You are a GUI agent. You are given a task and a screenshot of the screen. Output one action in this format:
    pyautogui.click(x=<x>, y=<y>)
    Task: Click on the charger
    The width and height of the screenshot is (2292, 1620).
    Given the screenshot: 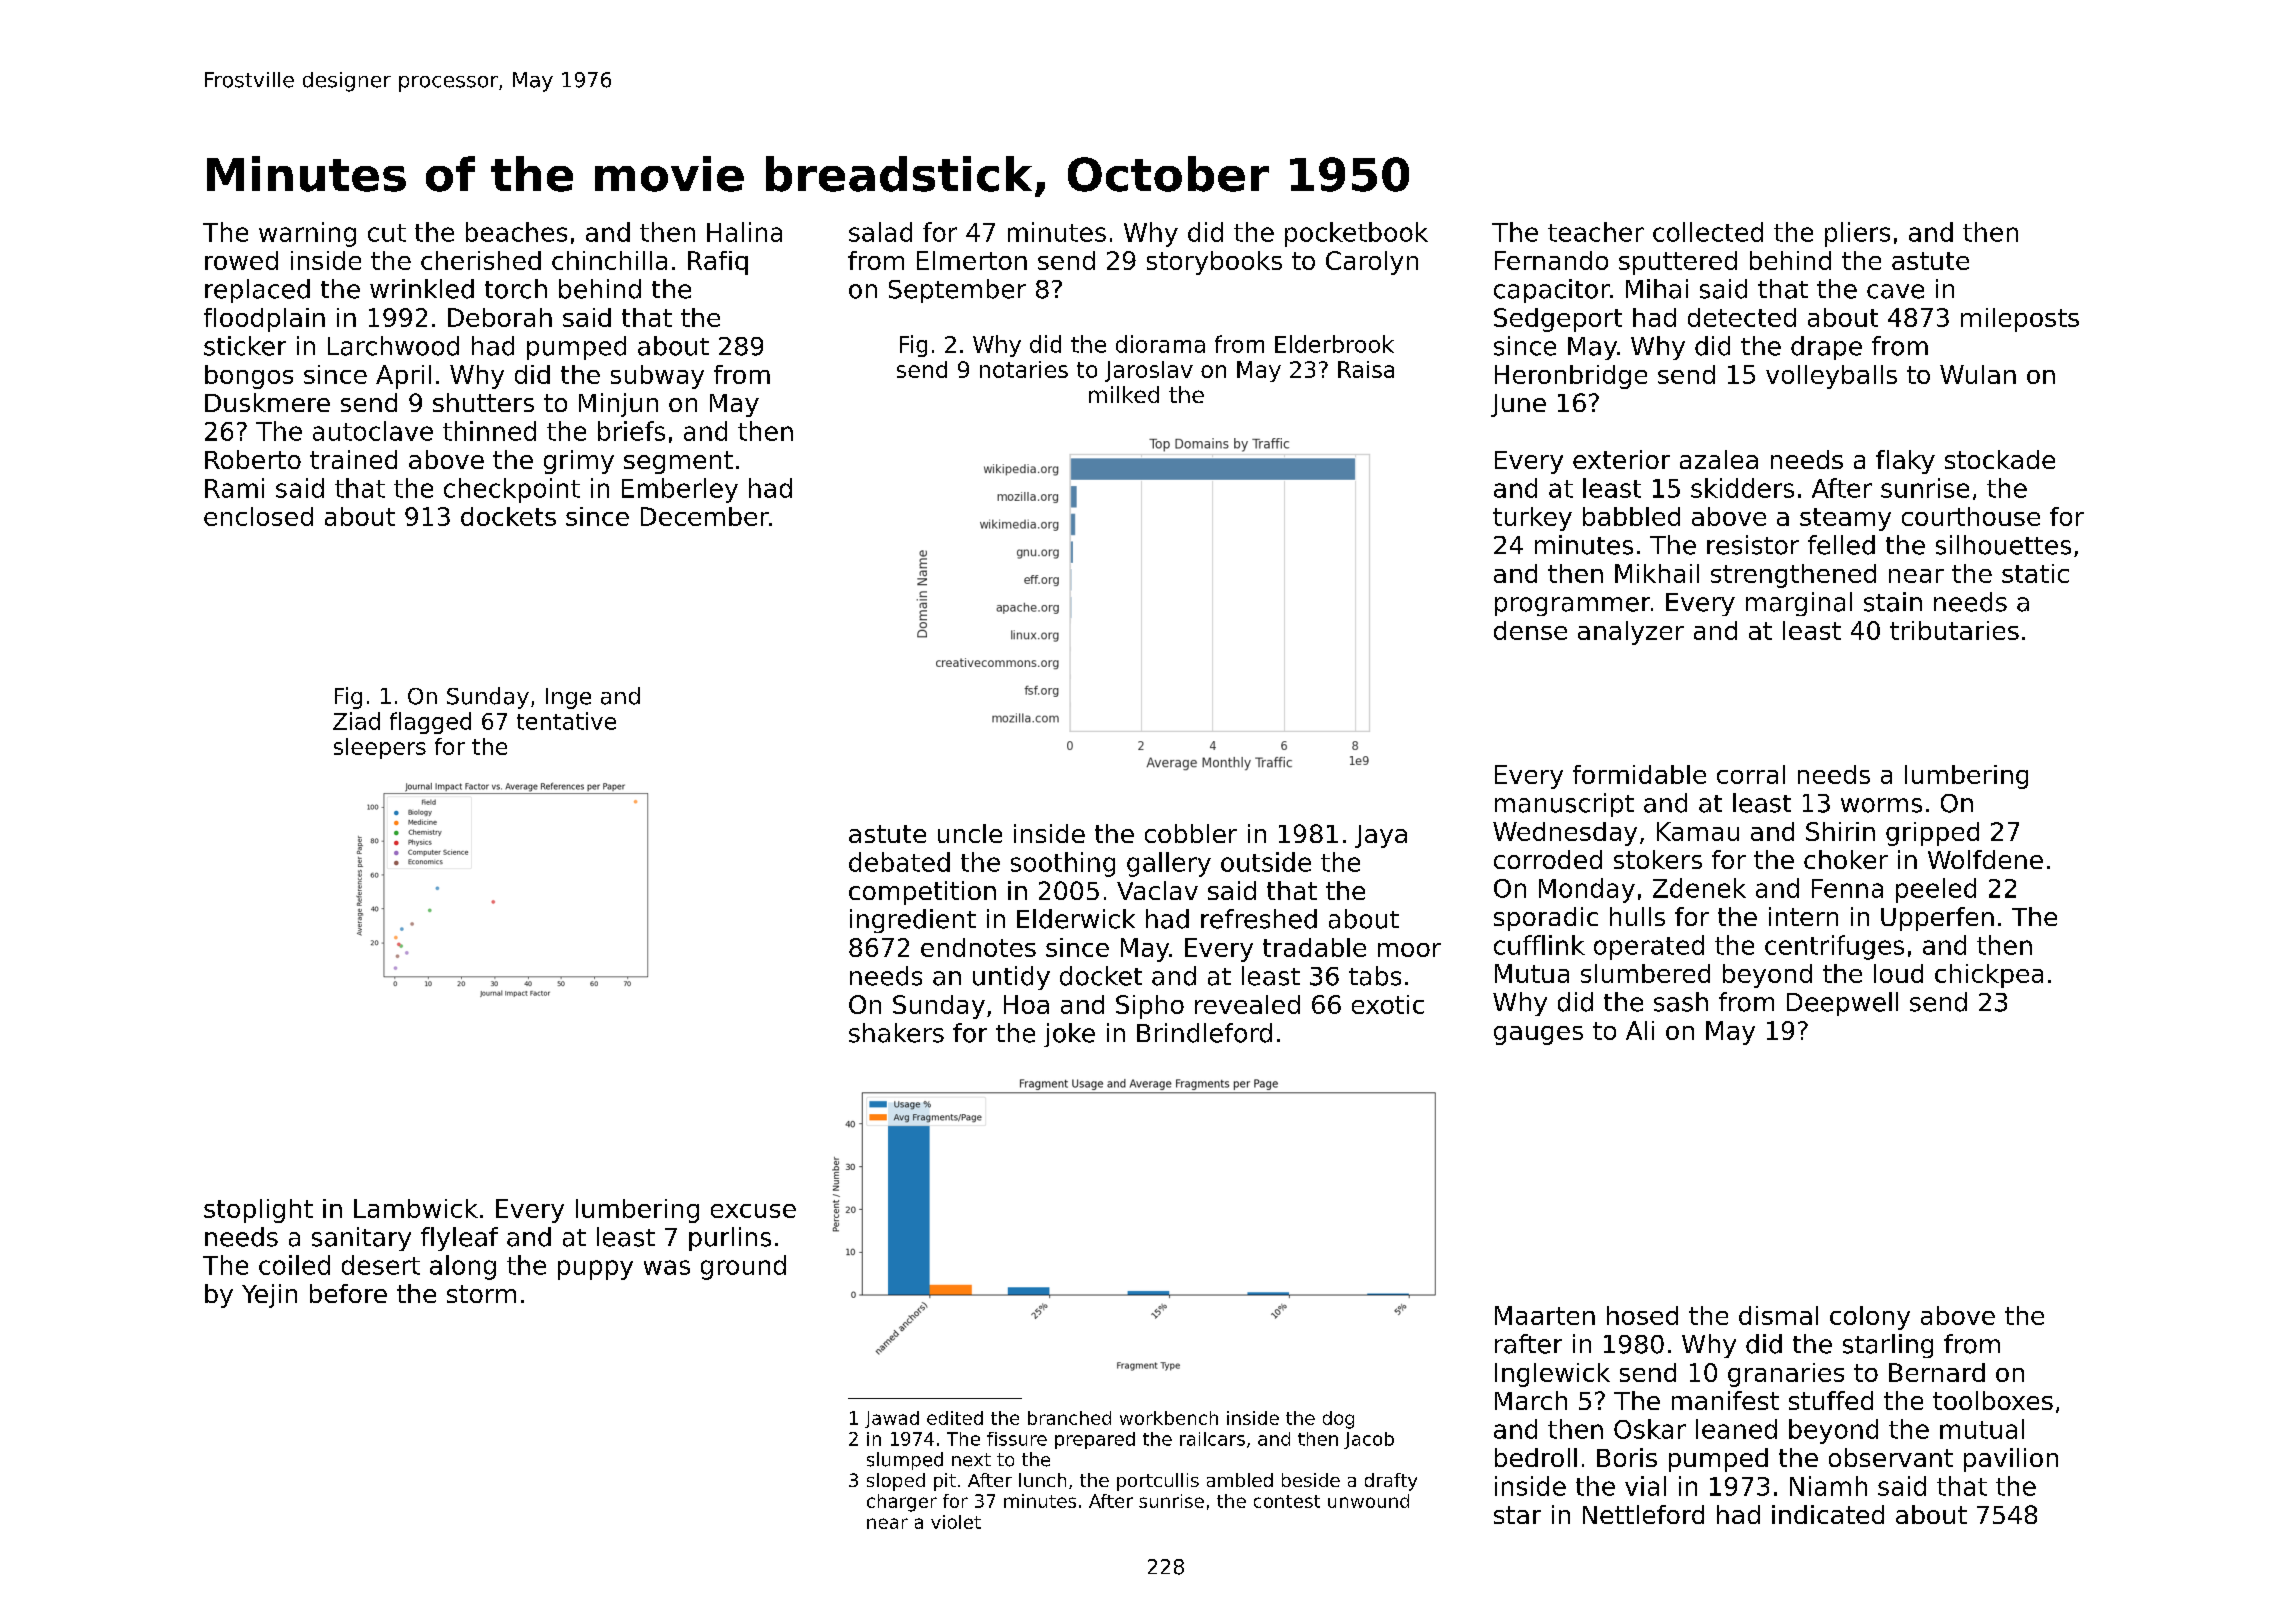 What is the action you would take?
    pyautogui.click(x=902, y=1503)
